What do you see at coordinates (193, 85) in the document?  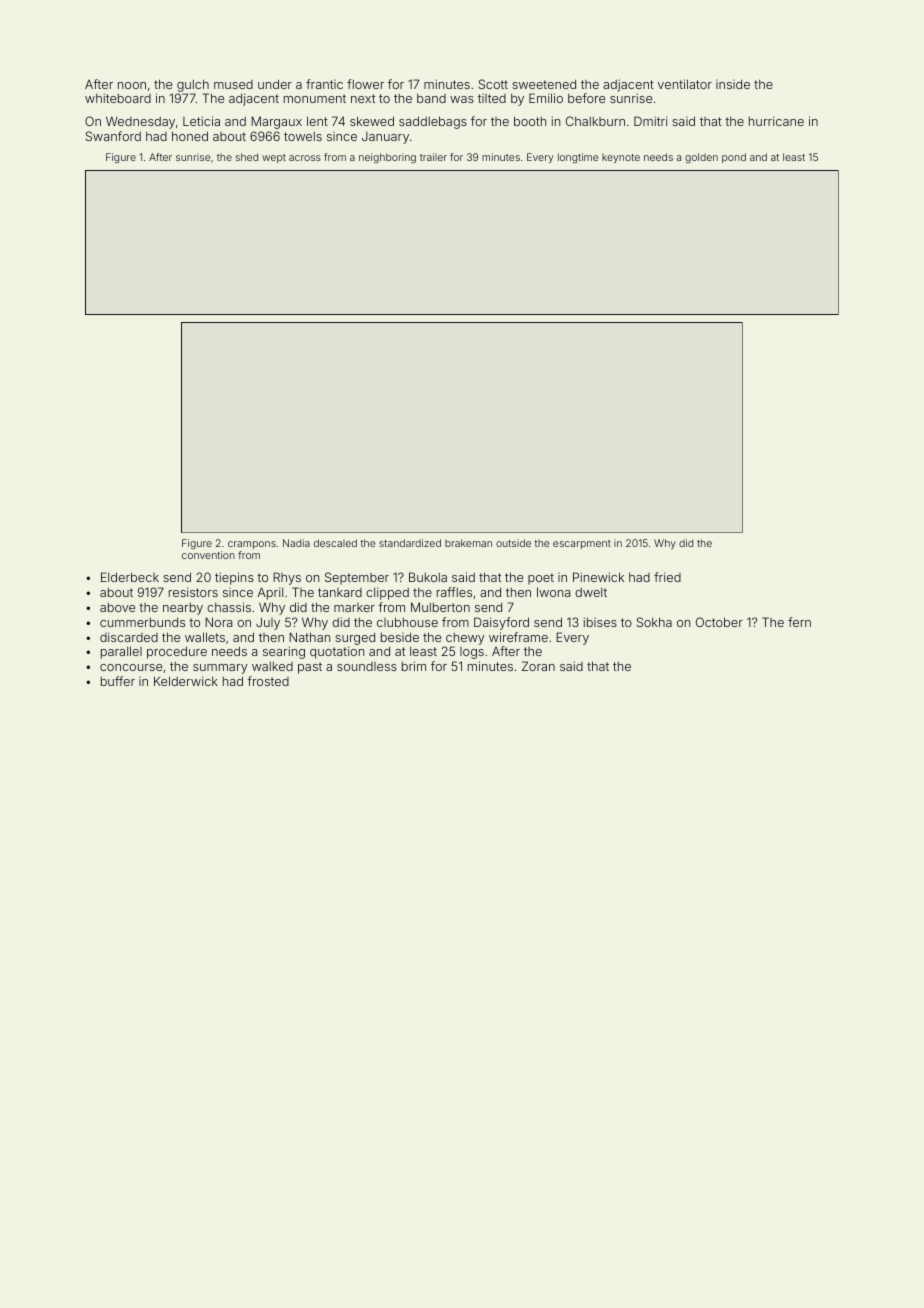 I see `gulch` at bounding box center [193, 85].
